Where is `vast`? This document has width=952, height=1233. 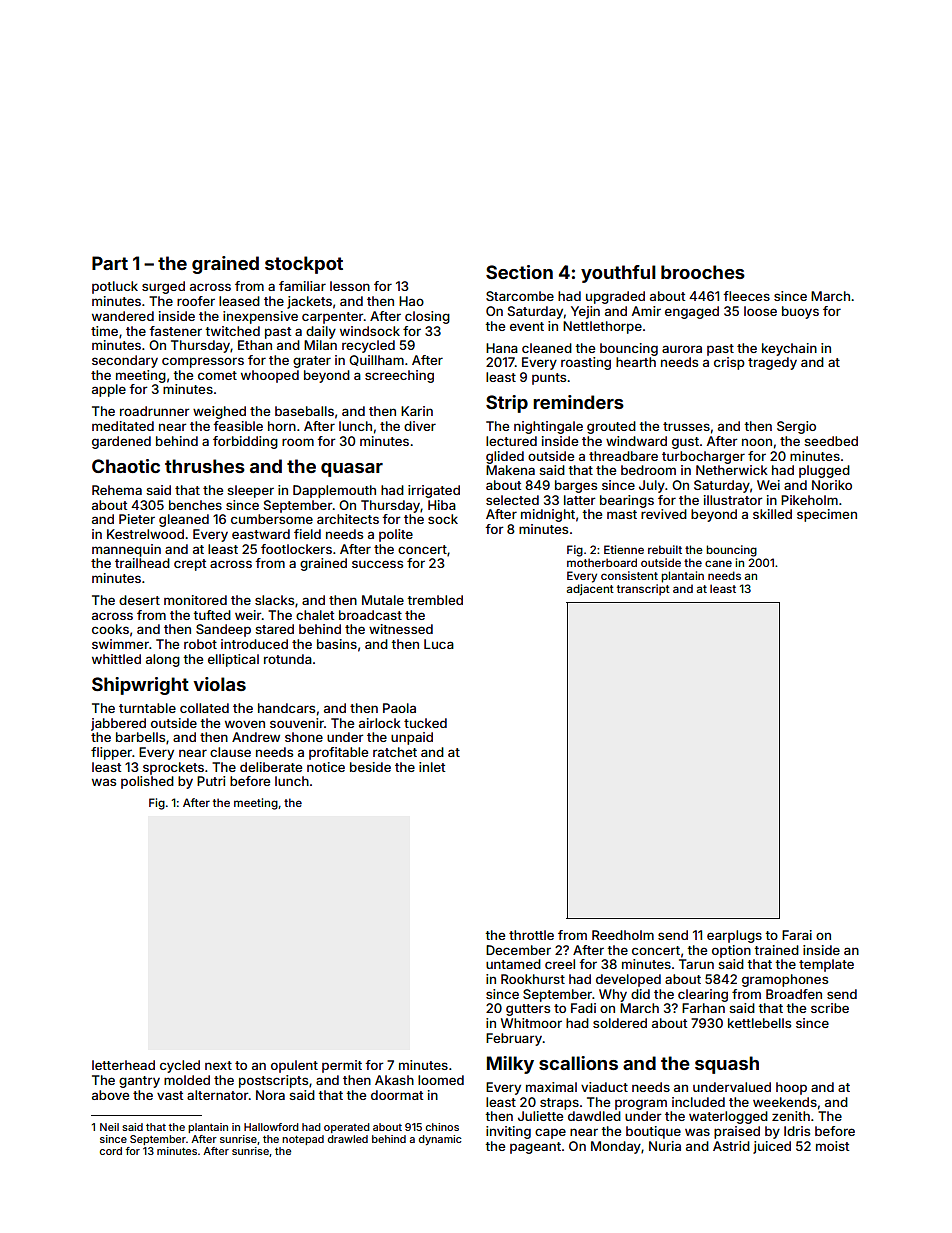
vast is located at coordinates (170, 1095).
